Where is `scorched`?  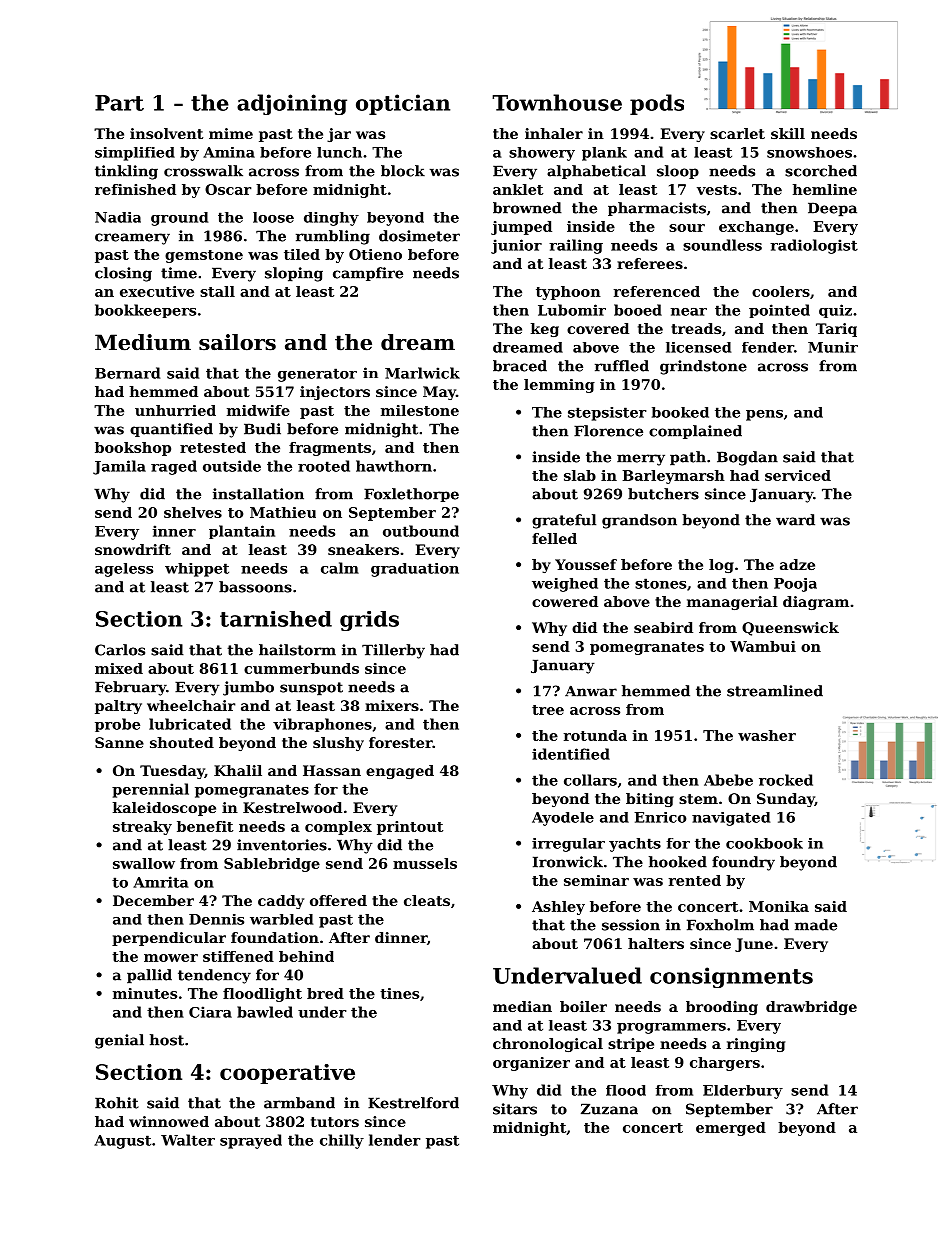 scorched is located at coordinates (821, 171).
